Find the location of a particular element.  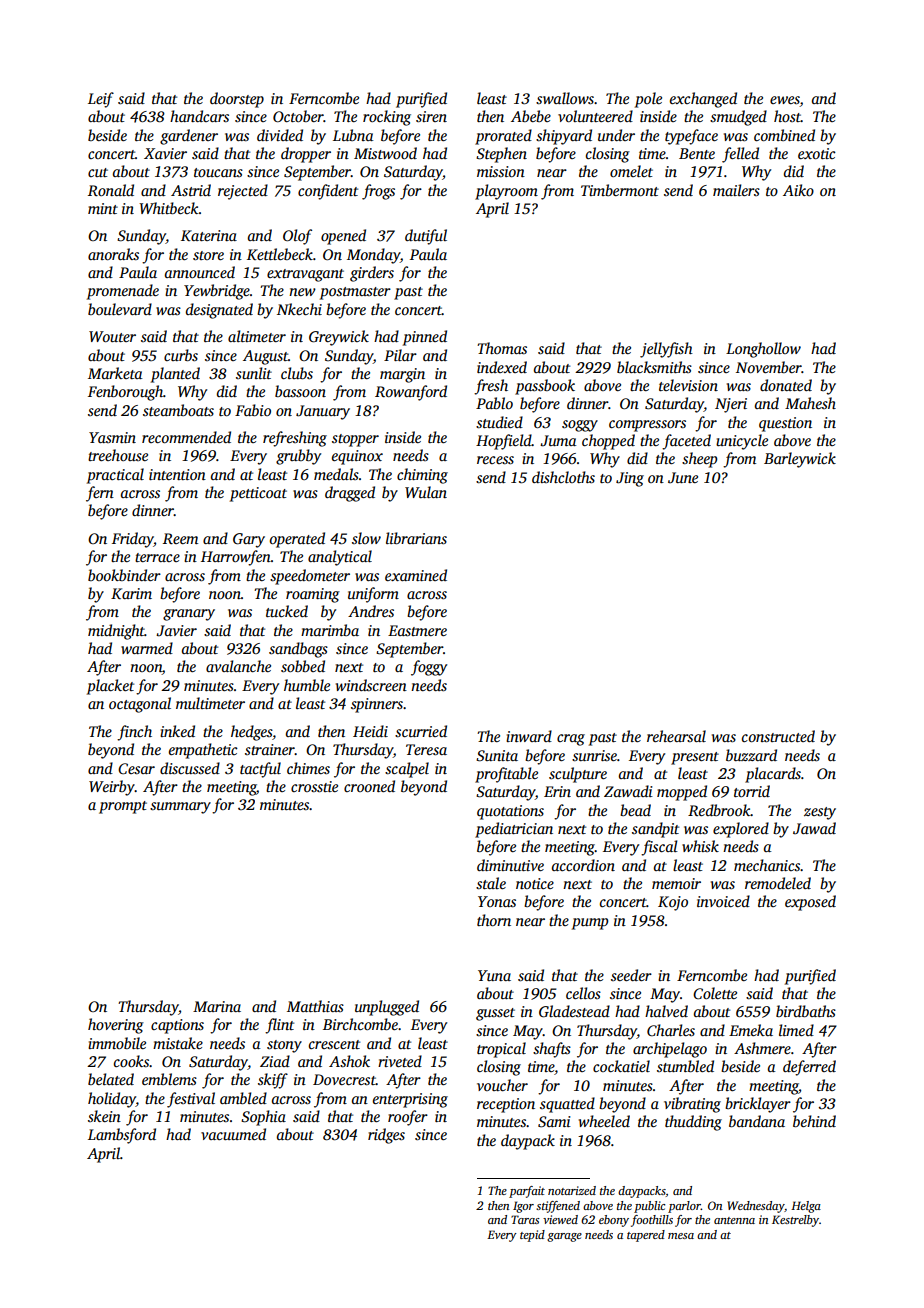

Barleywick is located at coordinates (800, 460).
